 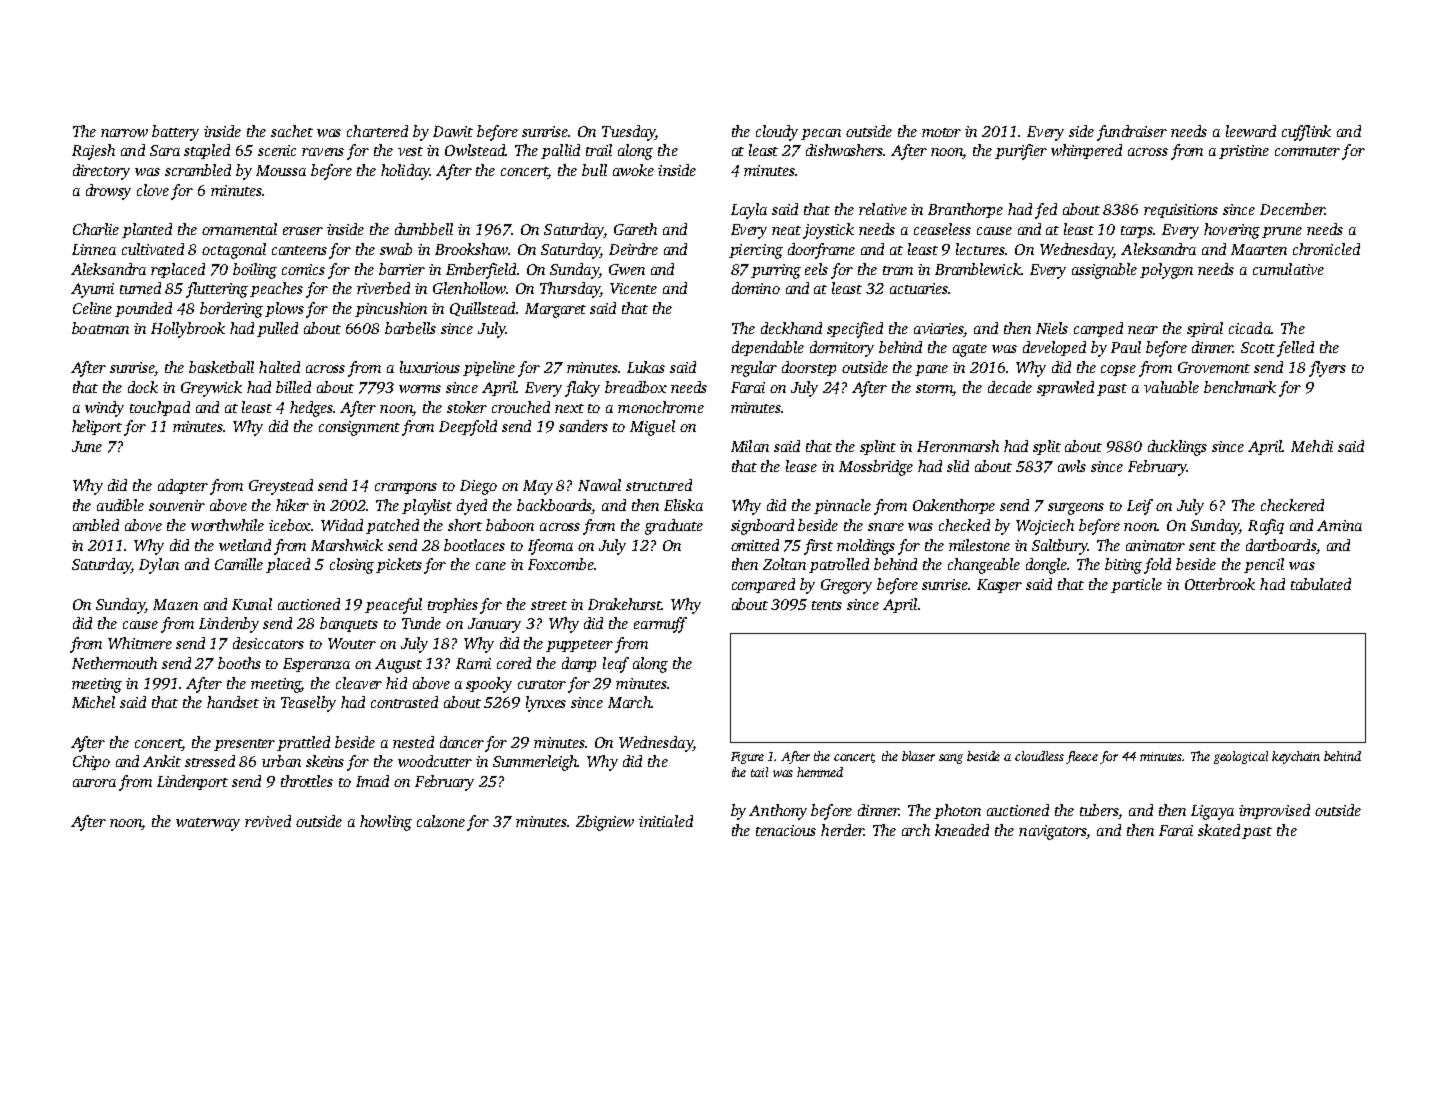 I want to click on waterway, so click(x=208, y=824).
